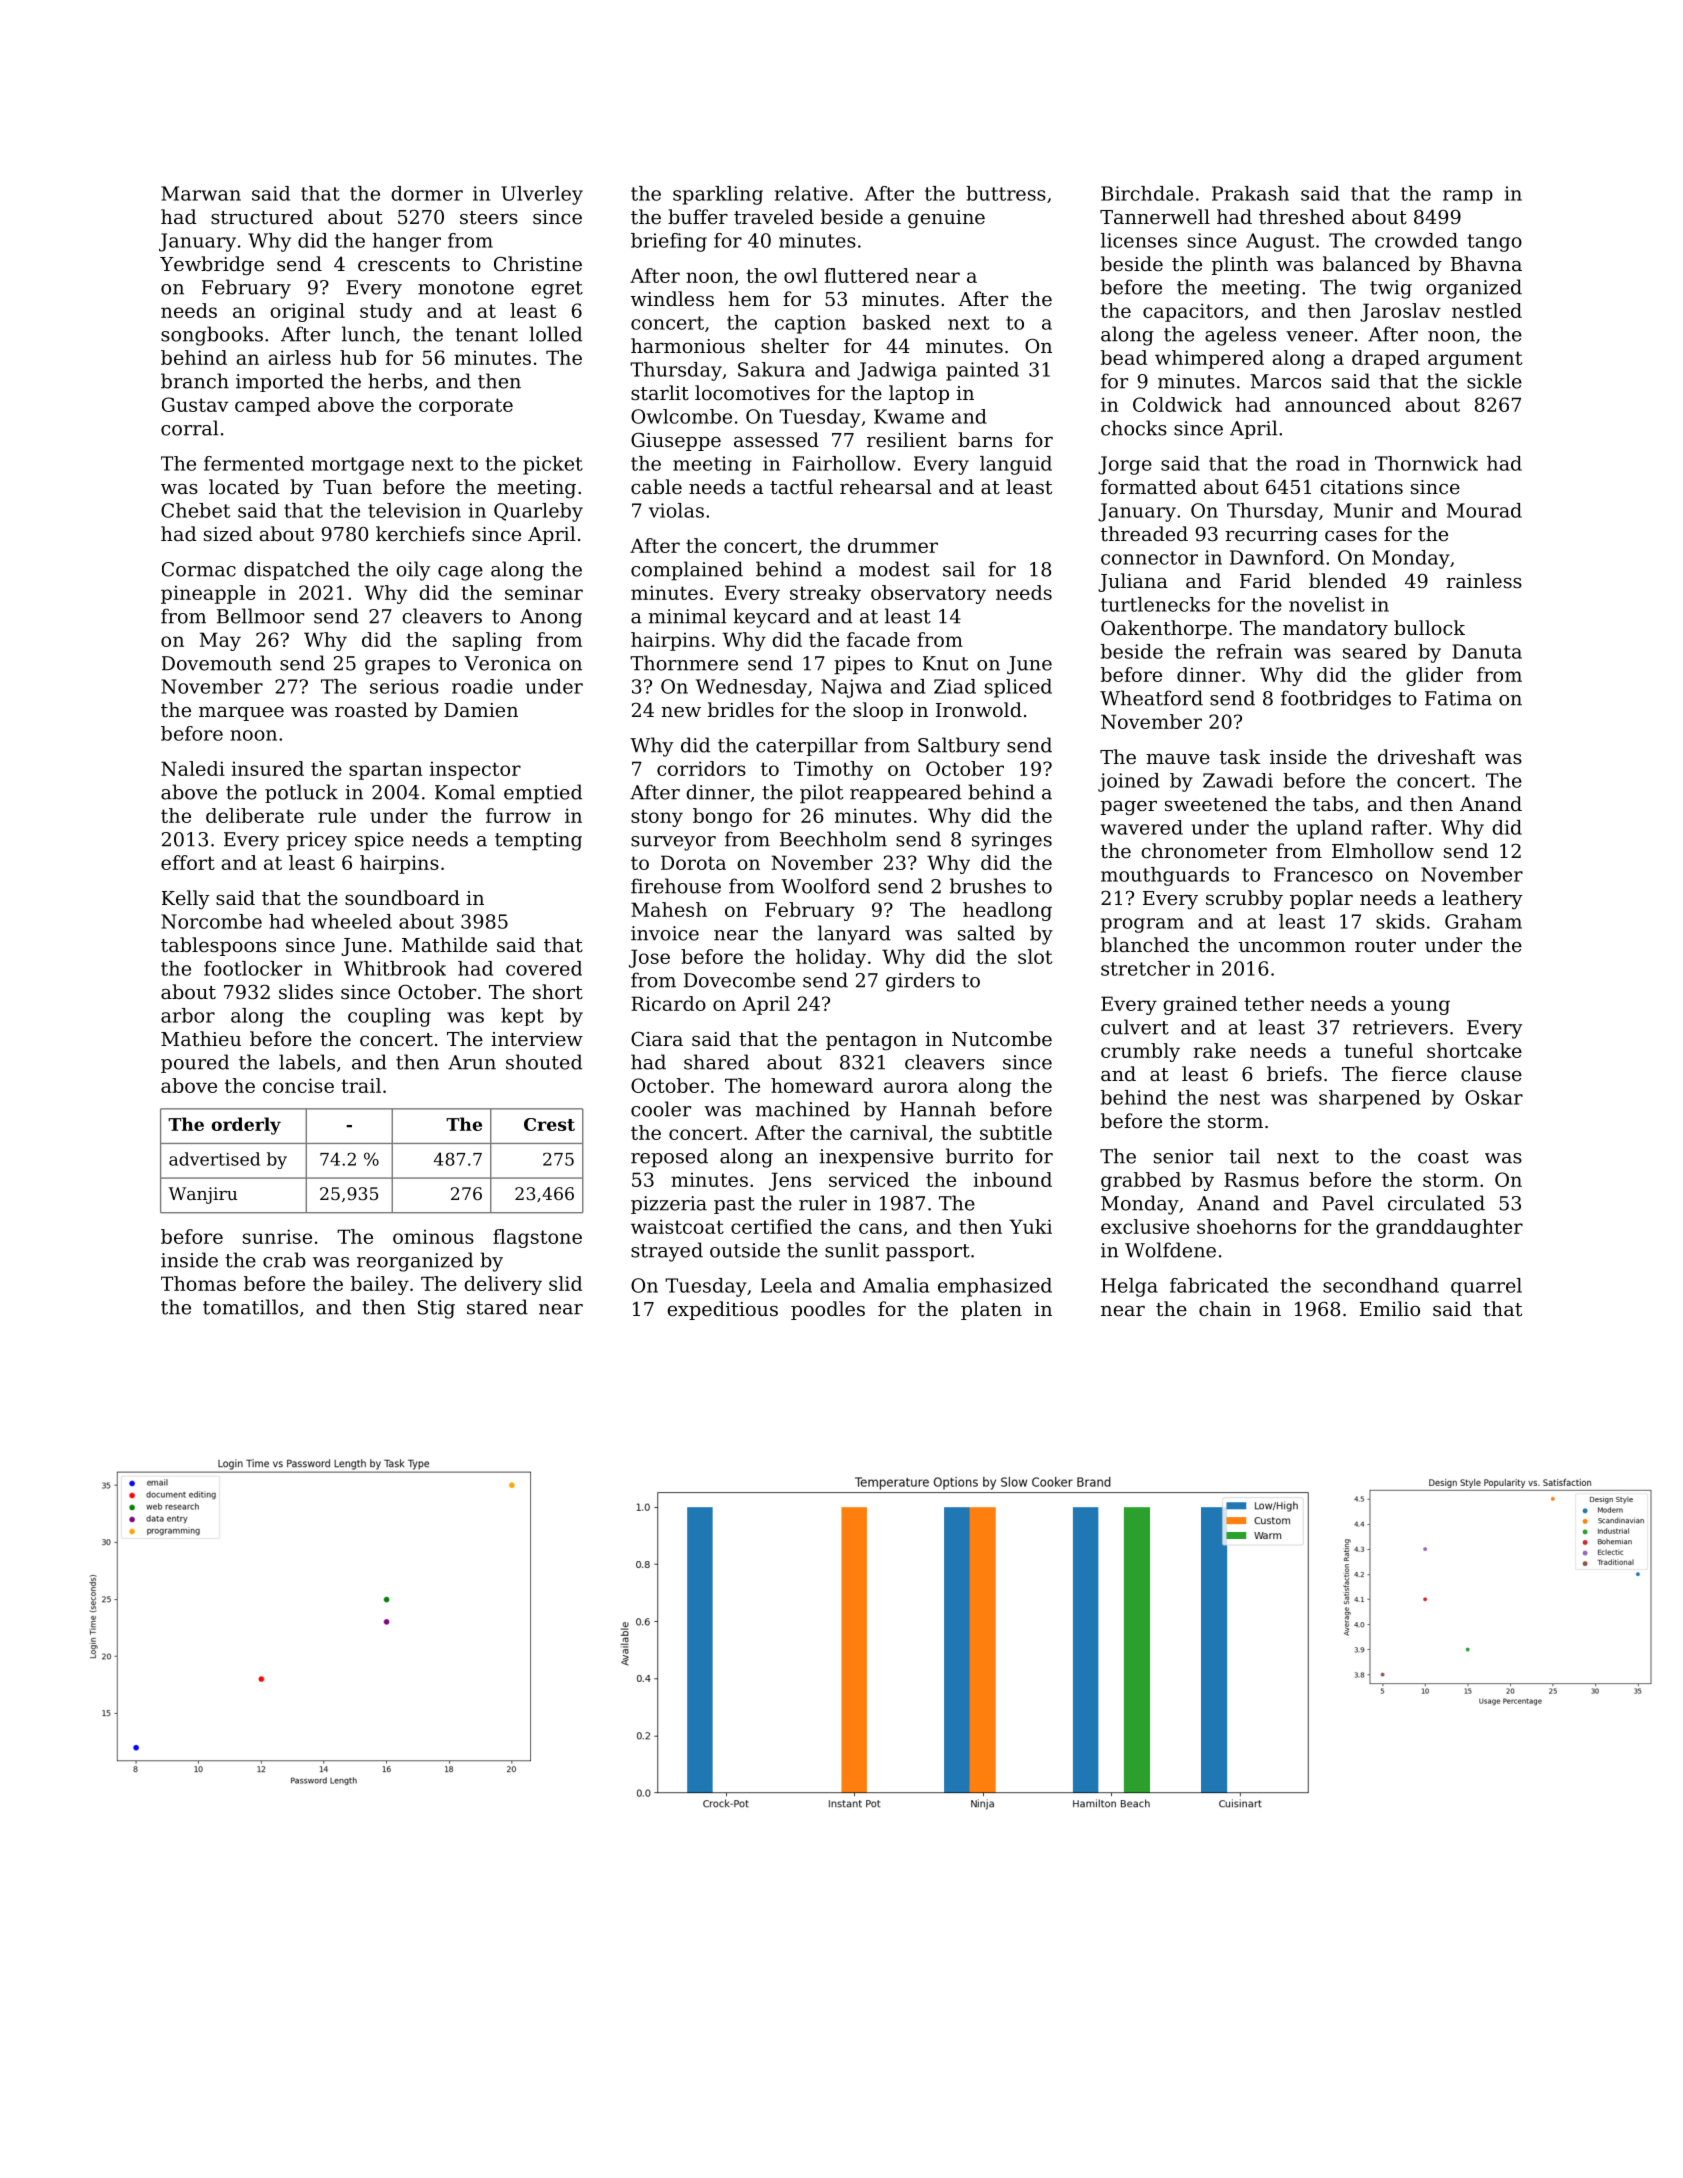 This screenshot has width=1683, height=2178. I want to click on girders, so click(920, 982).
